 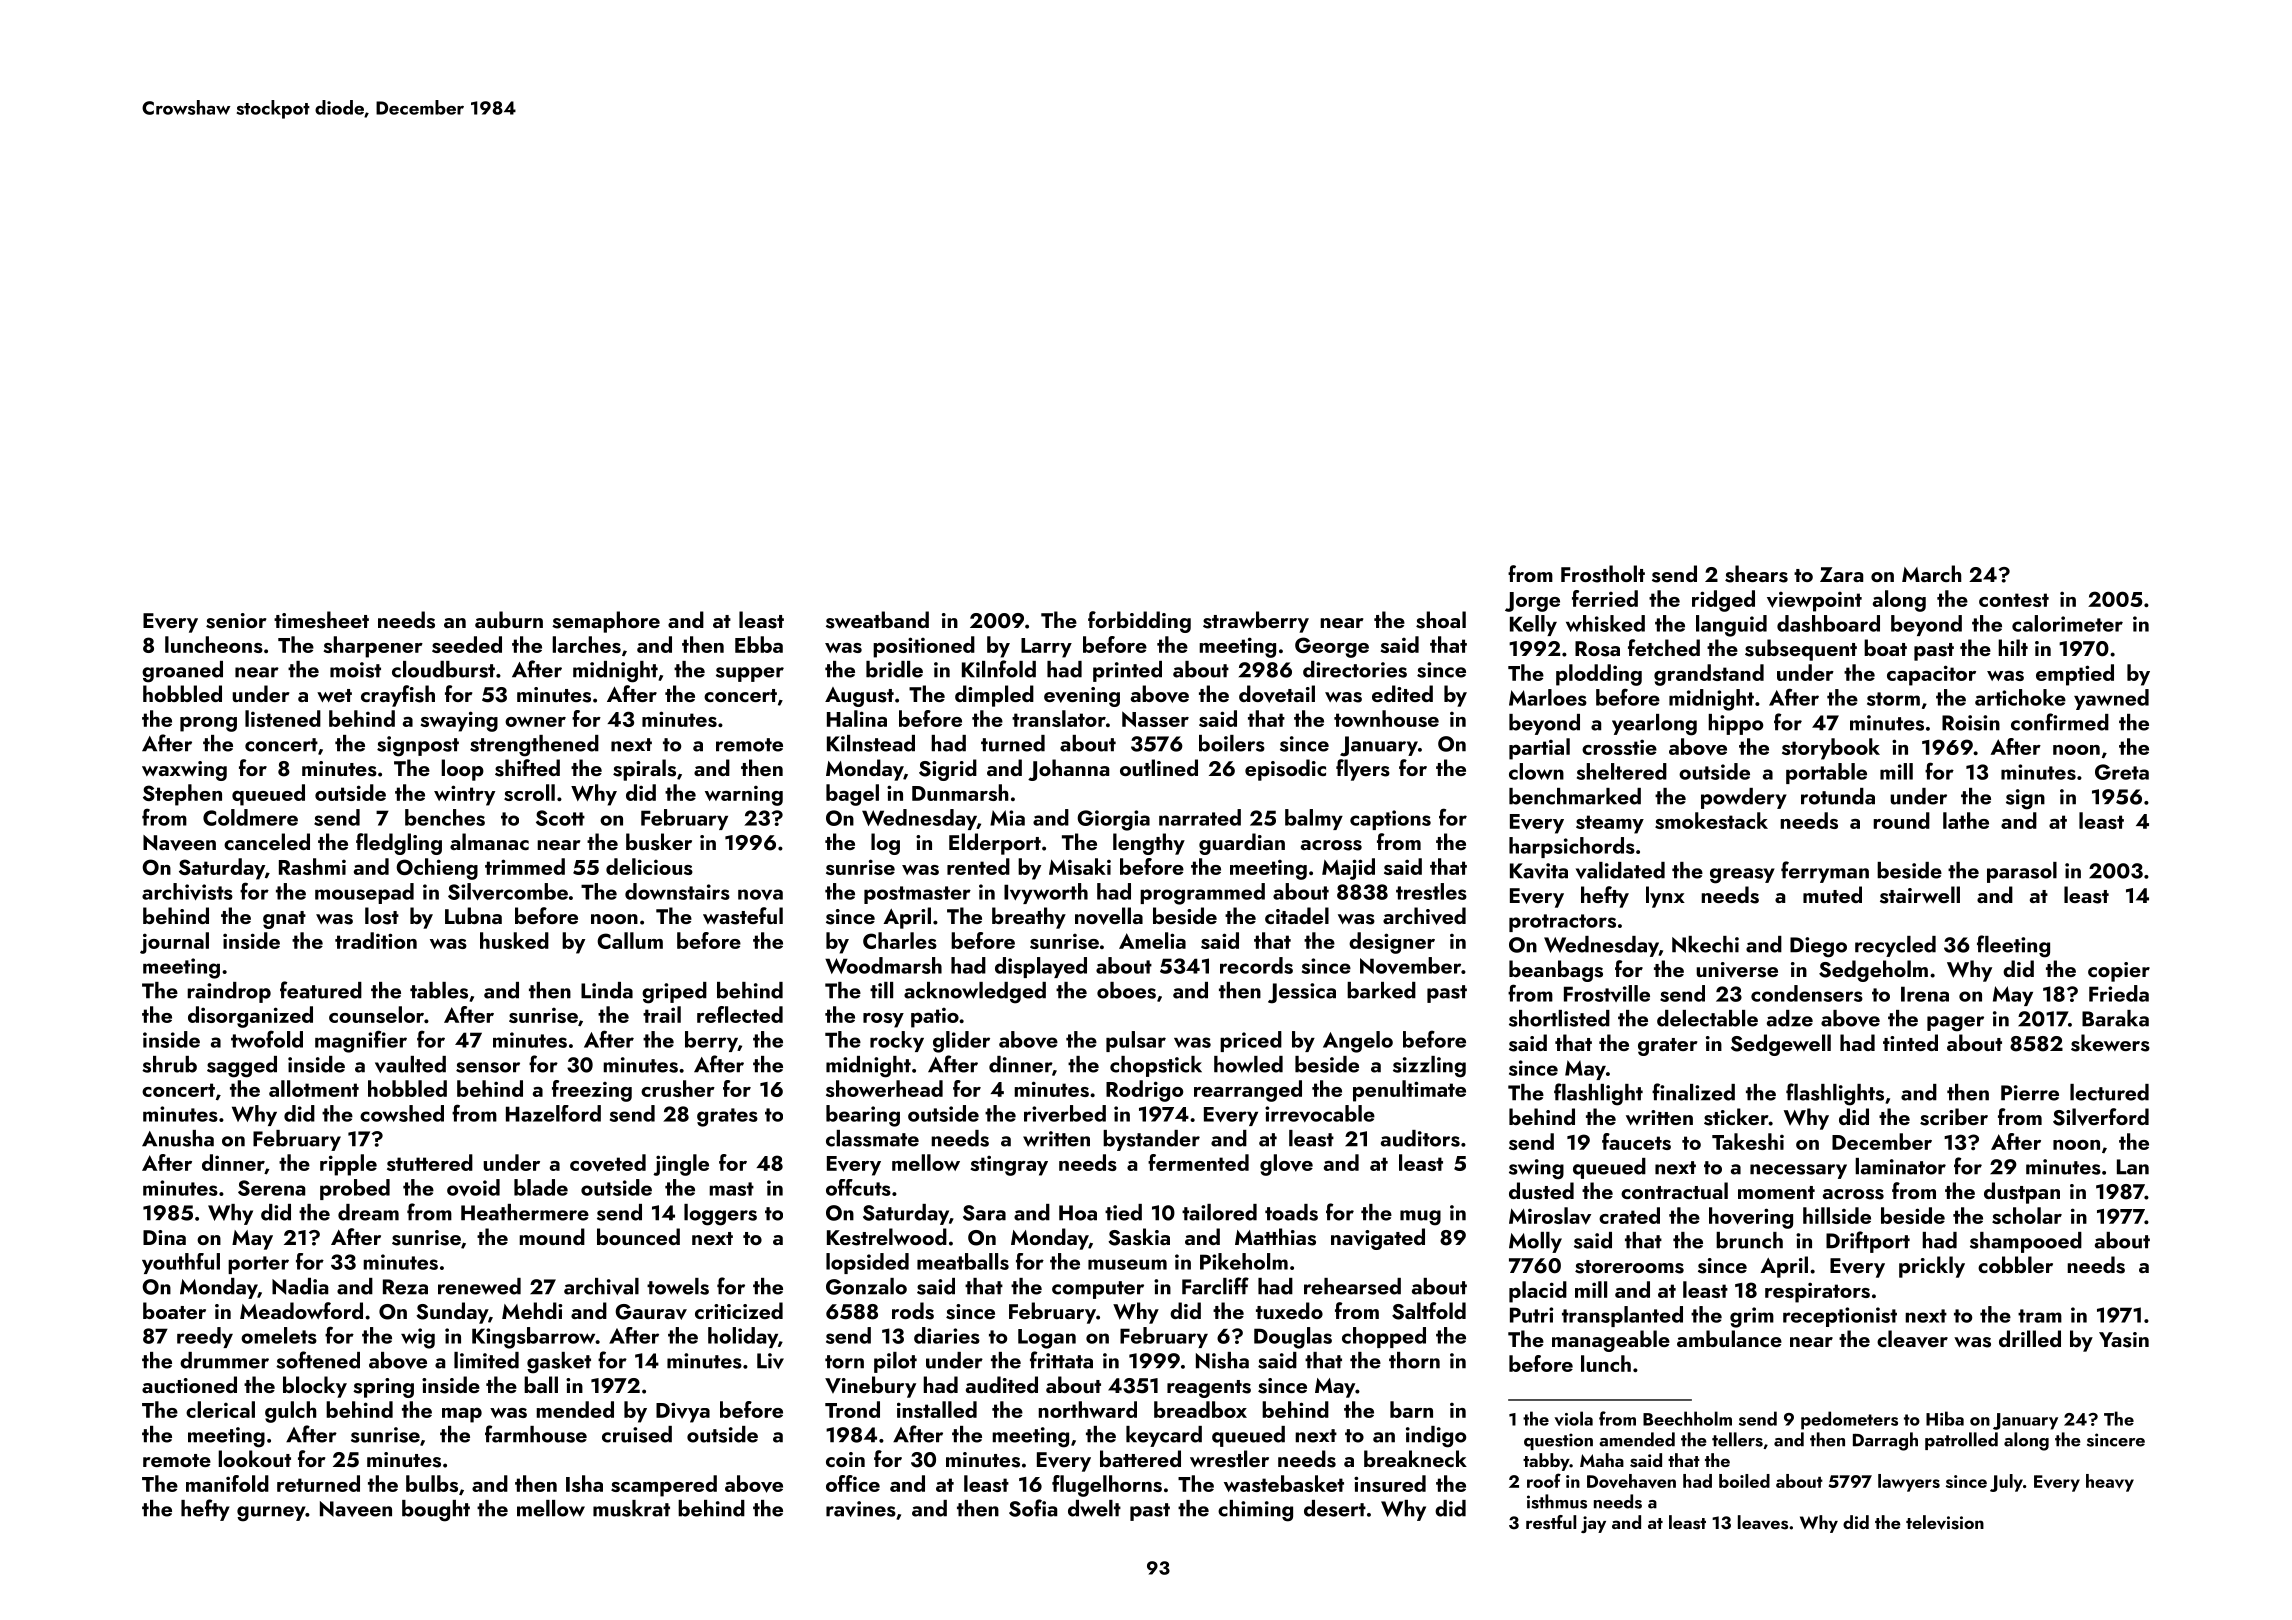 I want to click on semaphore, so click(x=606, y=622).
